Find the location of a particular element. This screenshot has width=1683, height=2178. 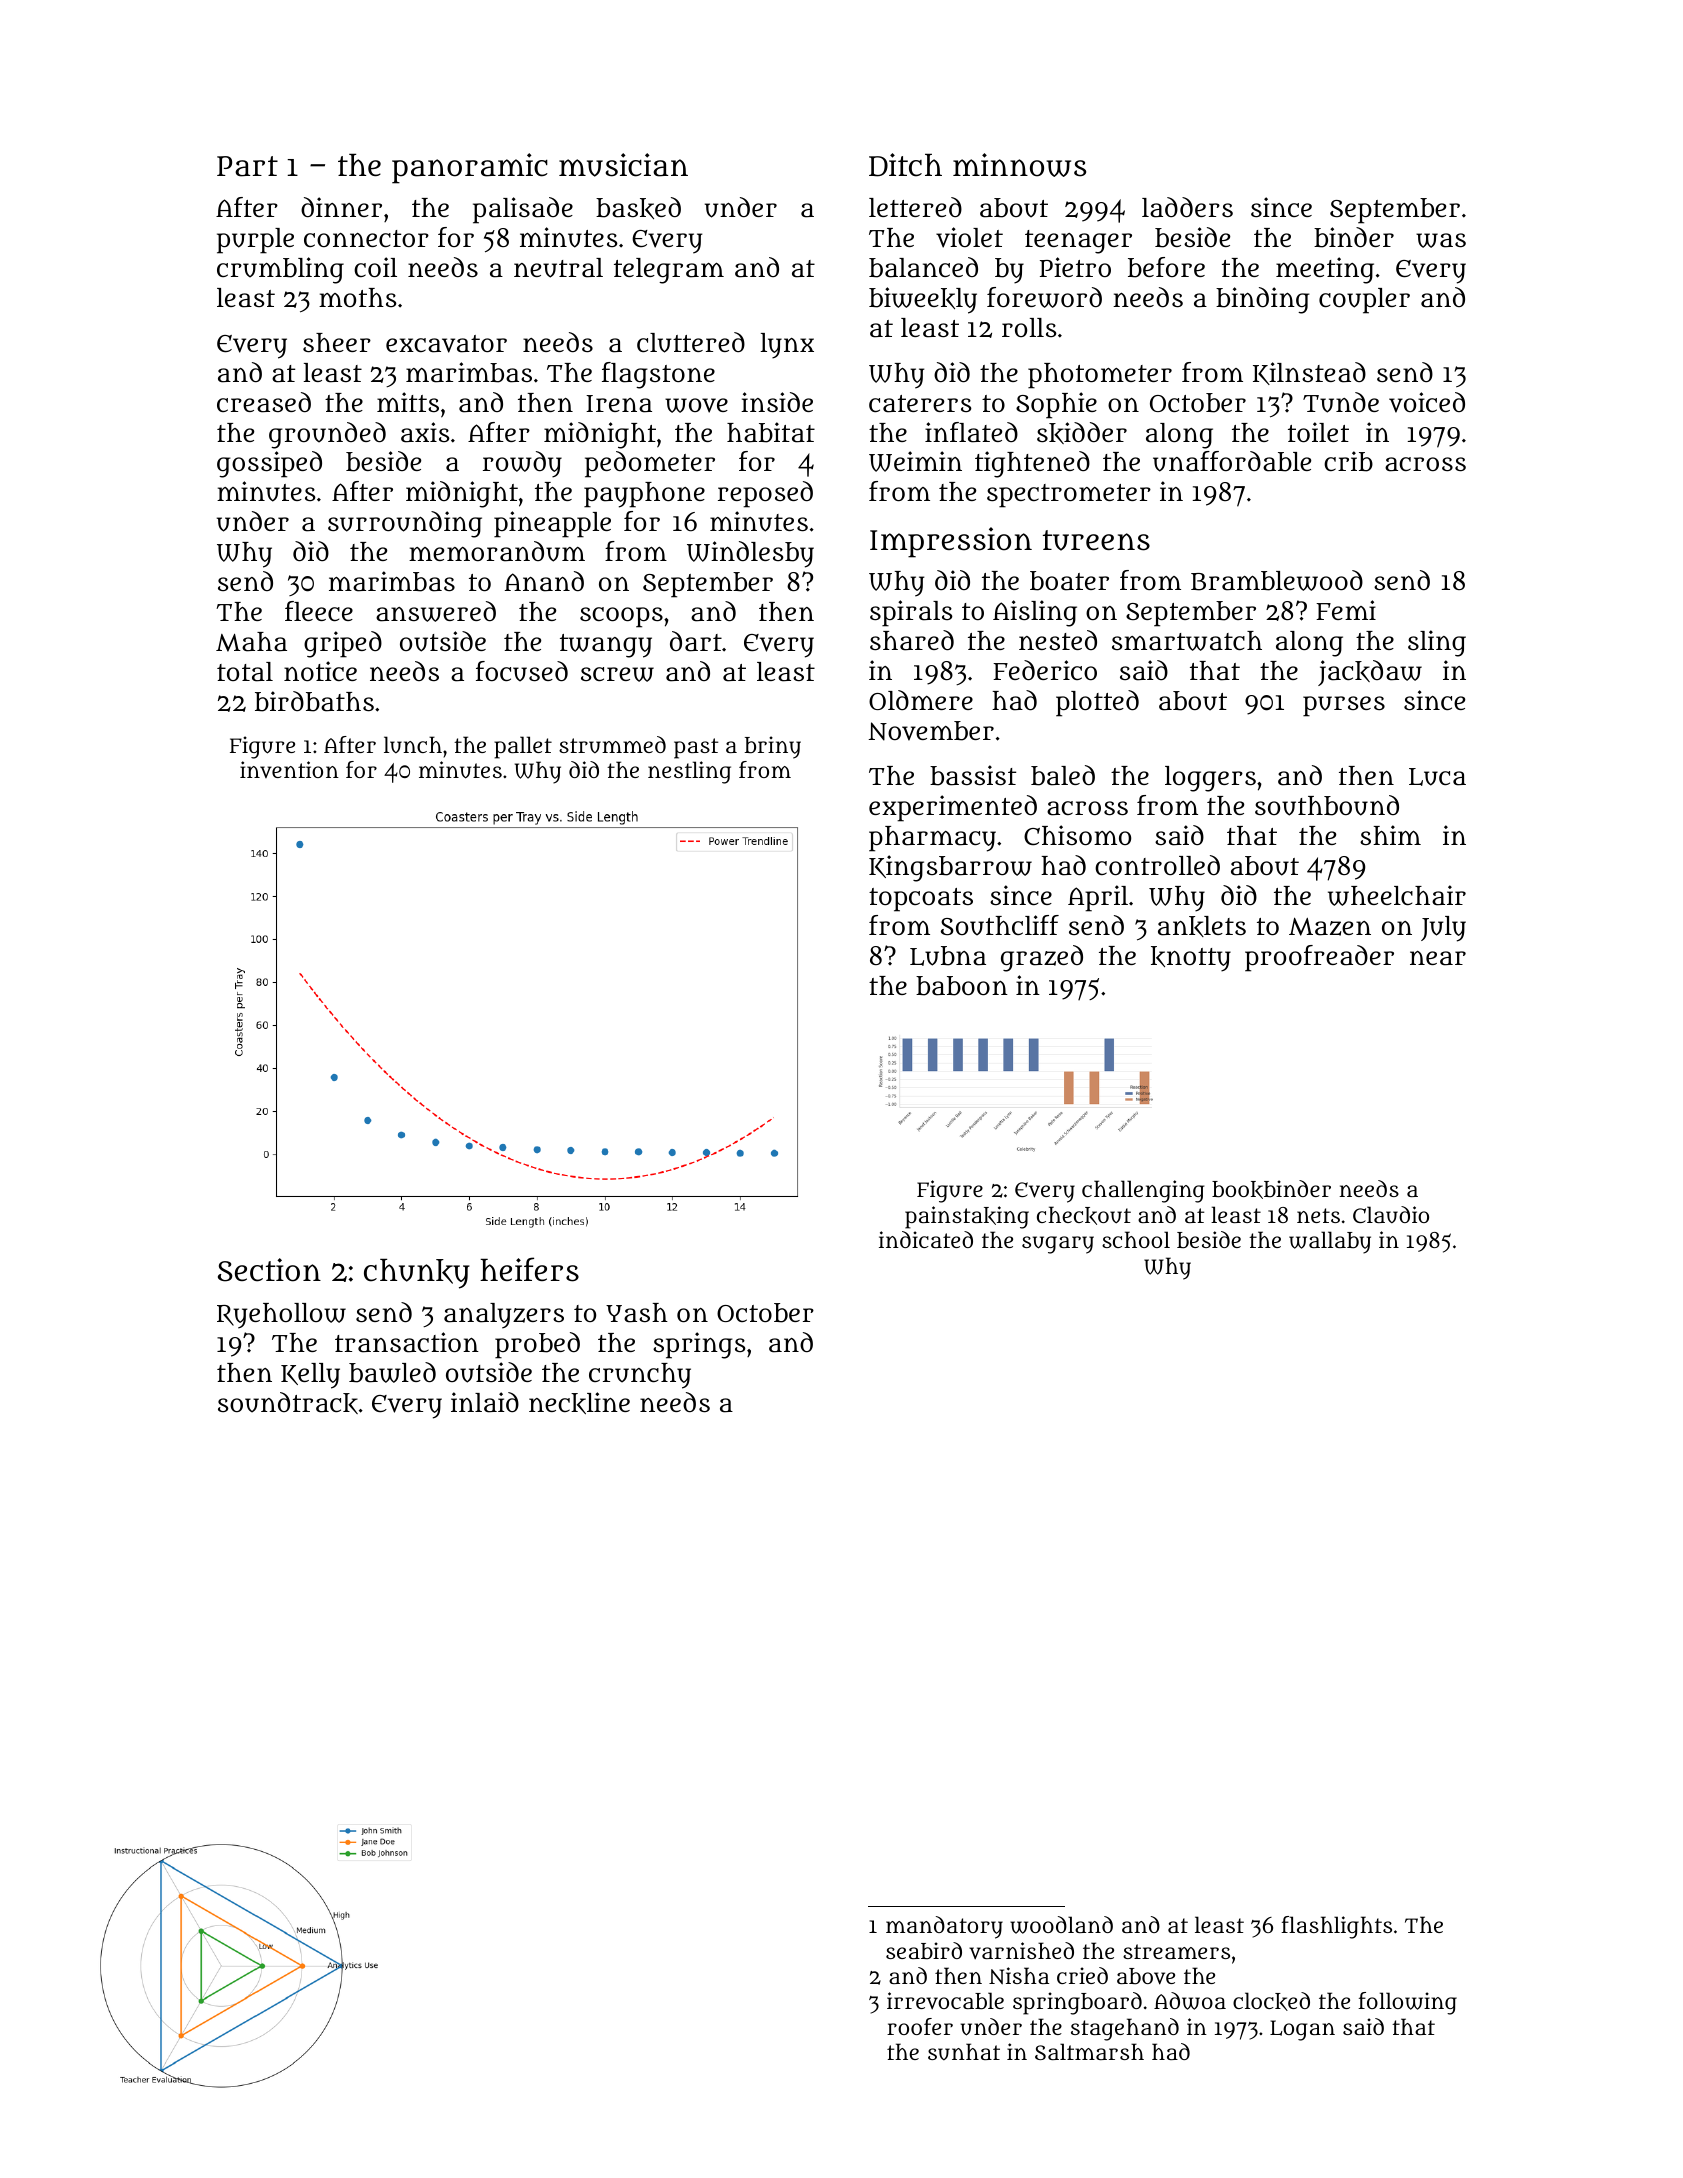

indicated is located at coordinates (926, 1239).
